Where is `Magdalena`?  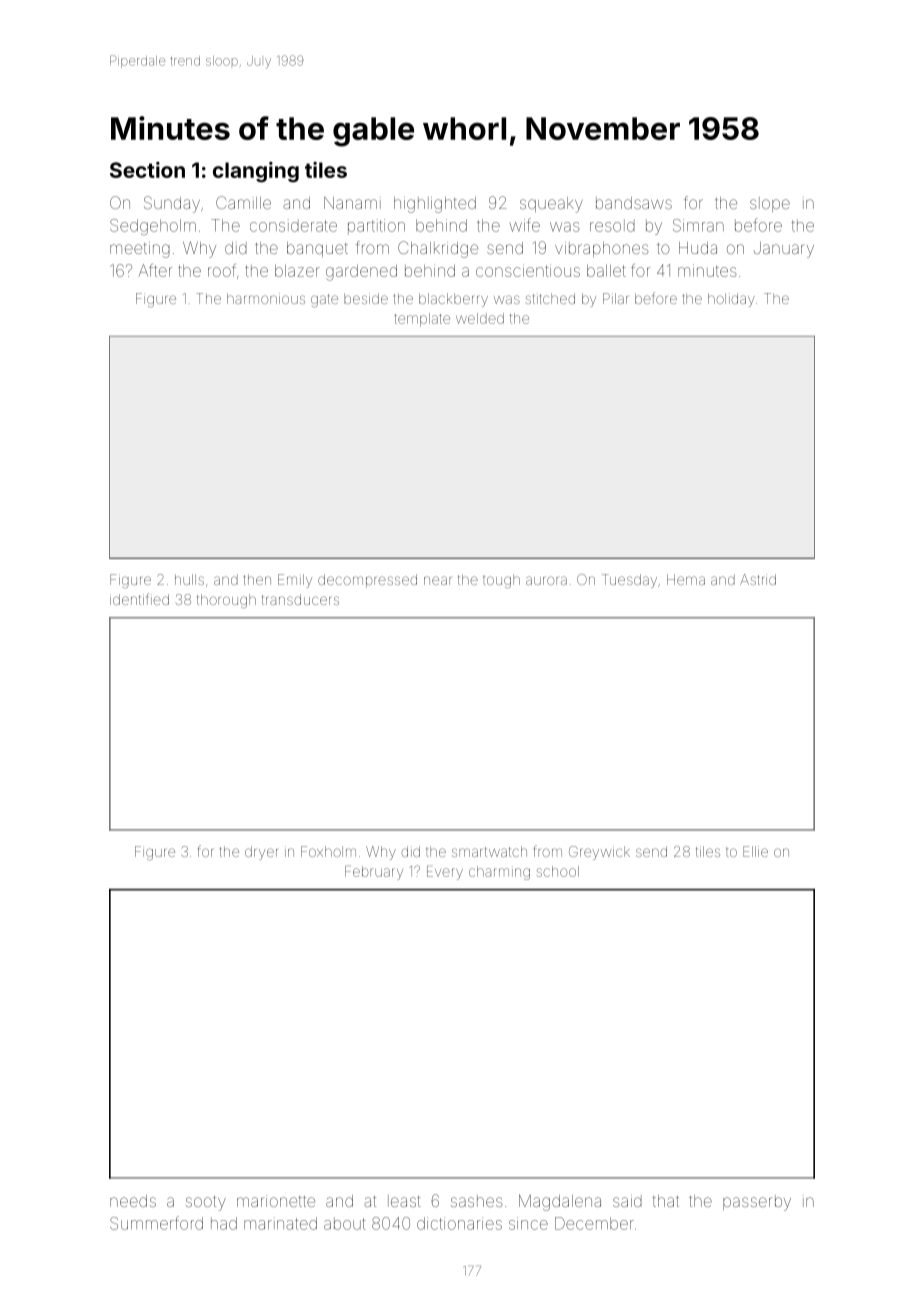
Magdalena is located at coordinates (560, 1202).
